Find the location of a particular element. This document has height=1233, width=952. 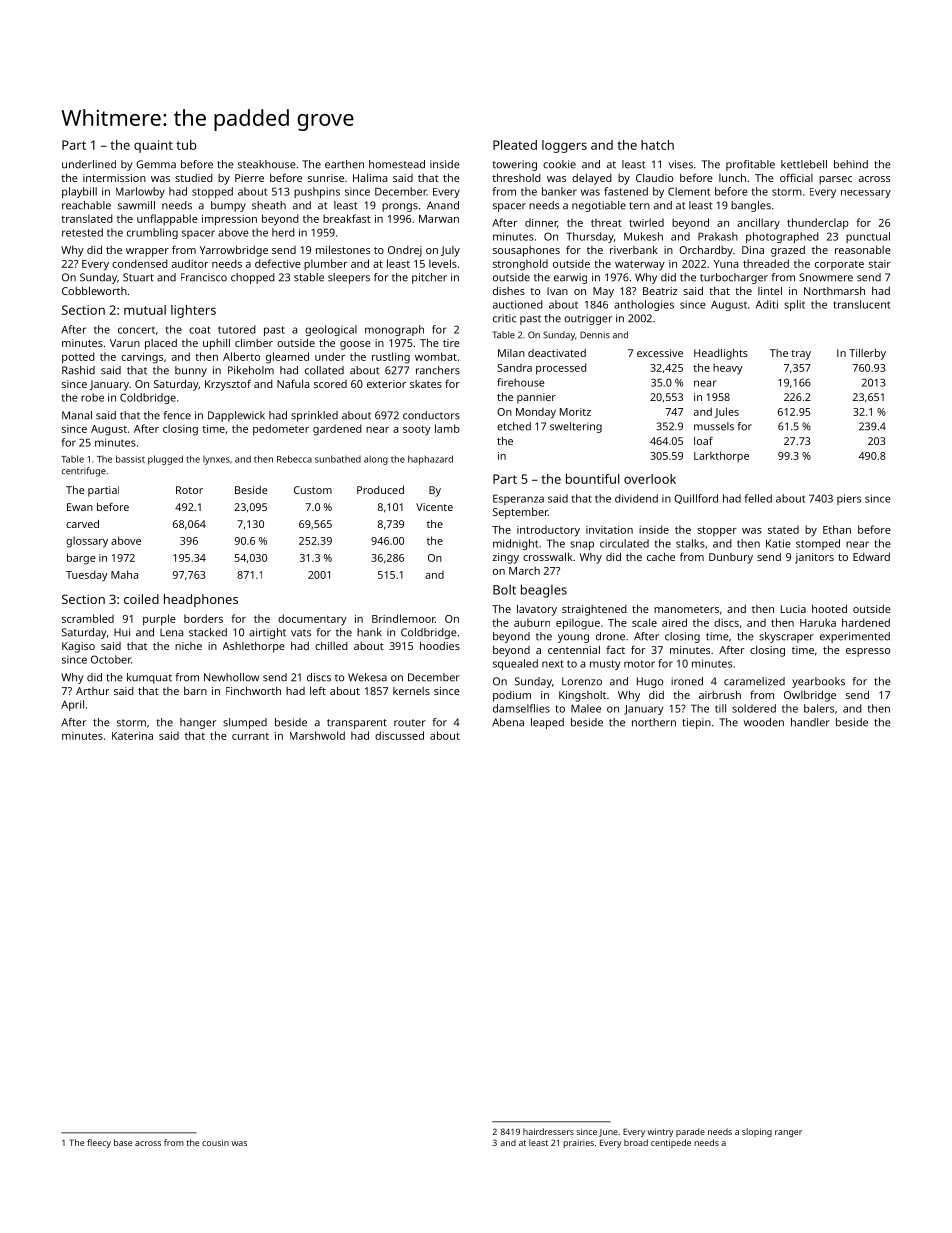

fleecy is located at coordinates (99, 1143).
